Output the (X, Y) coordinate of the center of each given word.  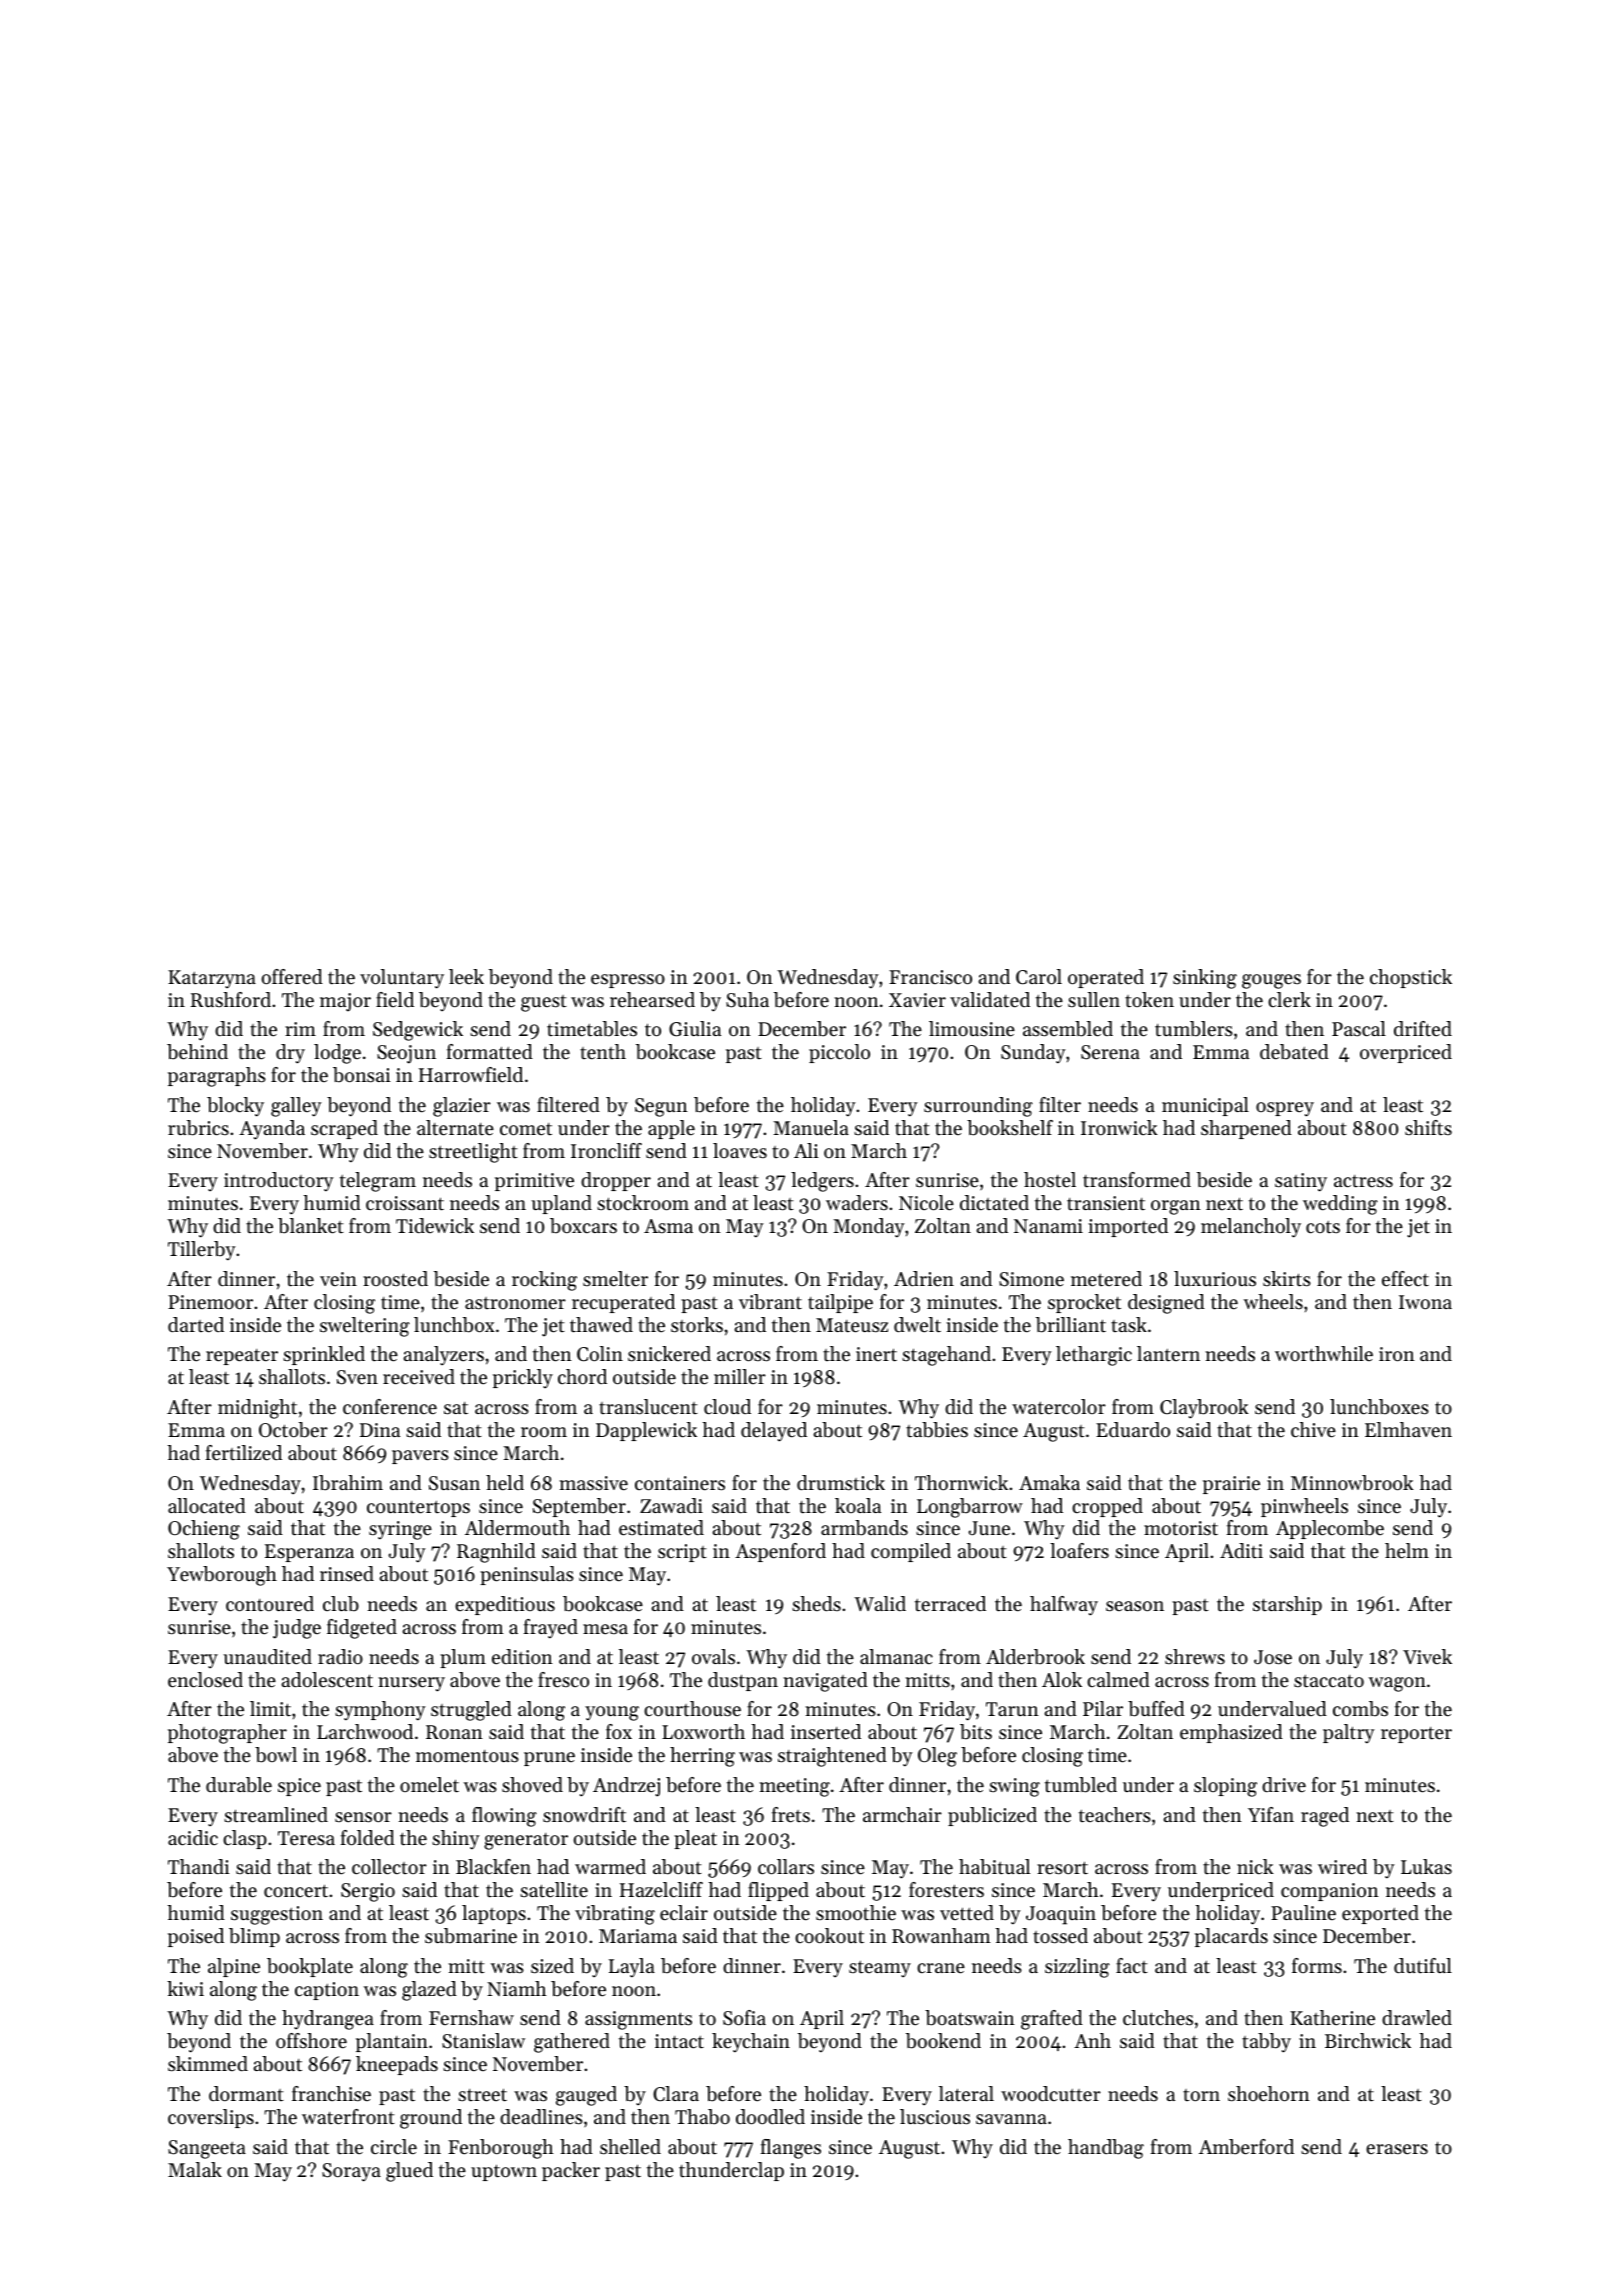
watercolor (1059, 1407)
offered (292, 977)
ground (431, 2119)
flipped (778, 1891)
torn (1201, 2095)
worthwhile (1324, 1354)
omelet (429, 1785)
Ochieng (204, 1530)
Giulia (695, 1029)
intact (679, 2041)
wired (1342, 1866)
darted (196, 1325)
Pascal (1359, 1029)
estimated (661, 1528)
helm (1407, 1551)
